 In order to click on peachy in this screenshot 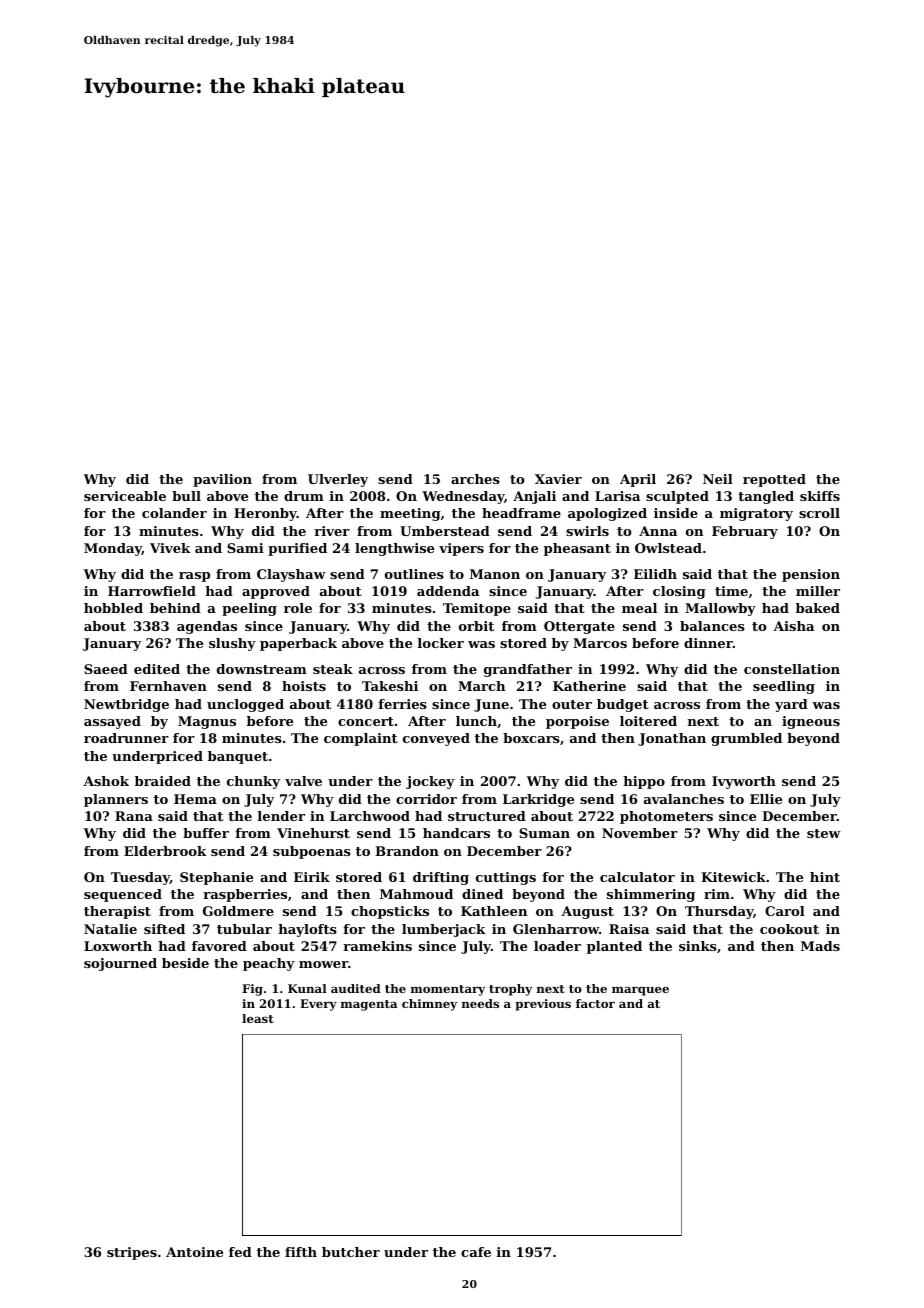, I will do `click(269, 964)`.
